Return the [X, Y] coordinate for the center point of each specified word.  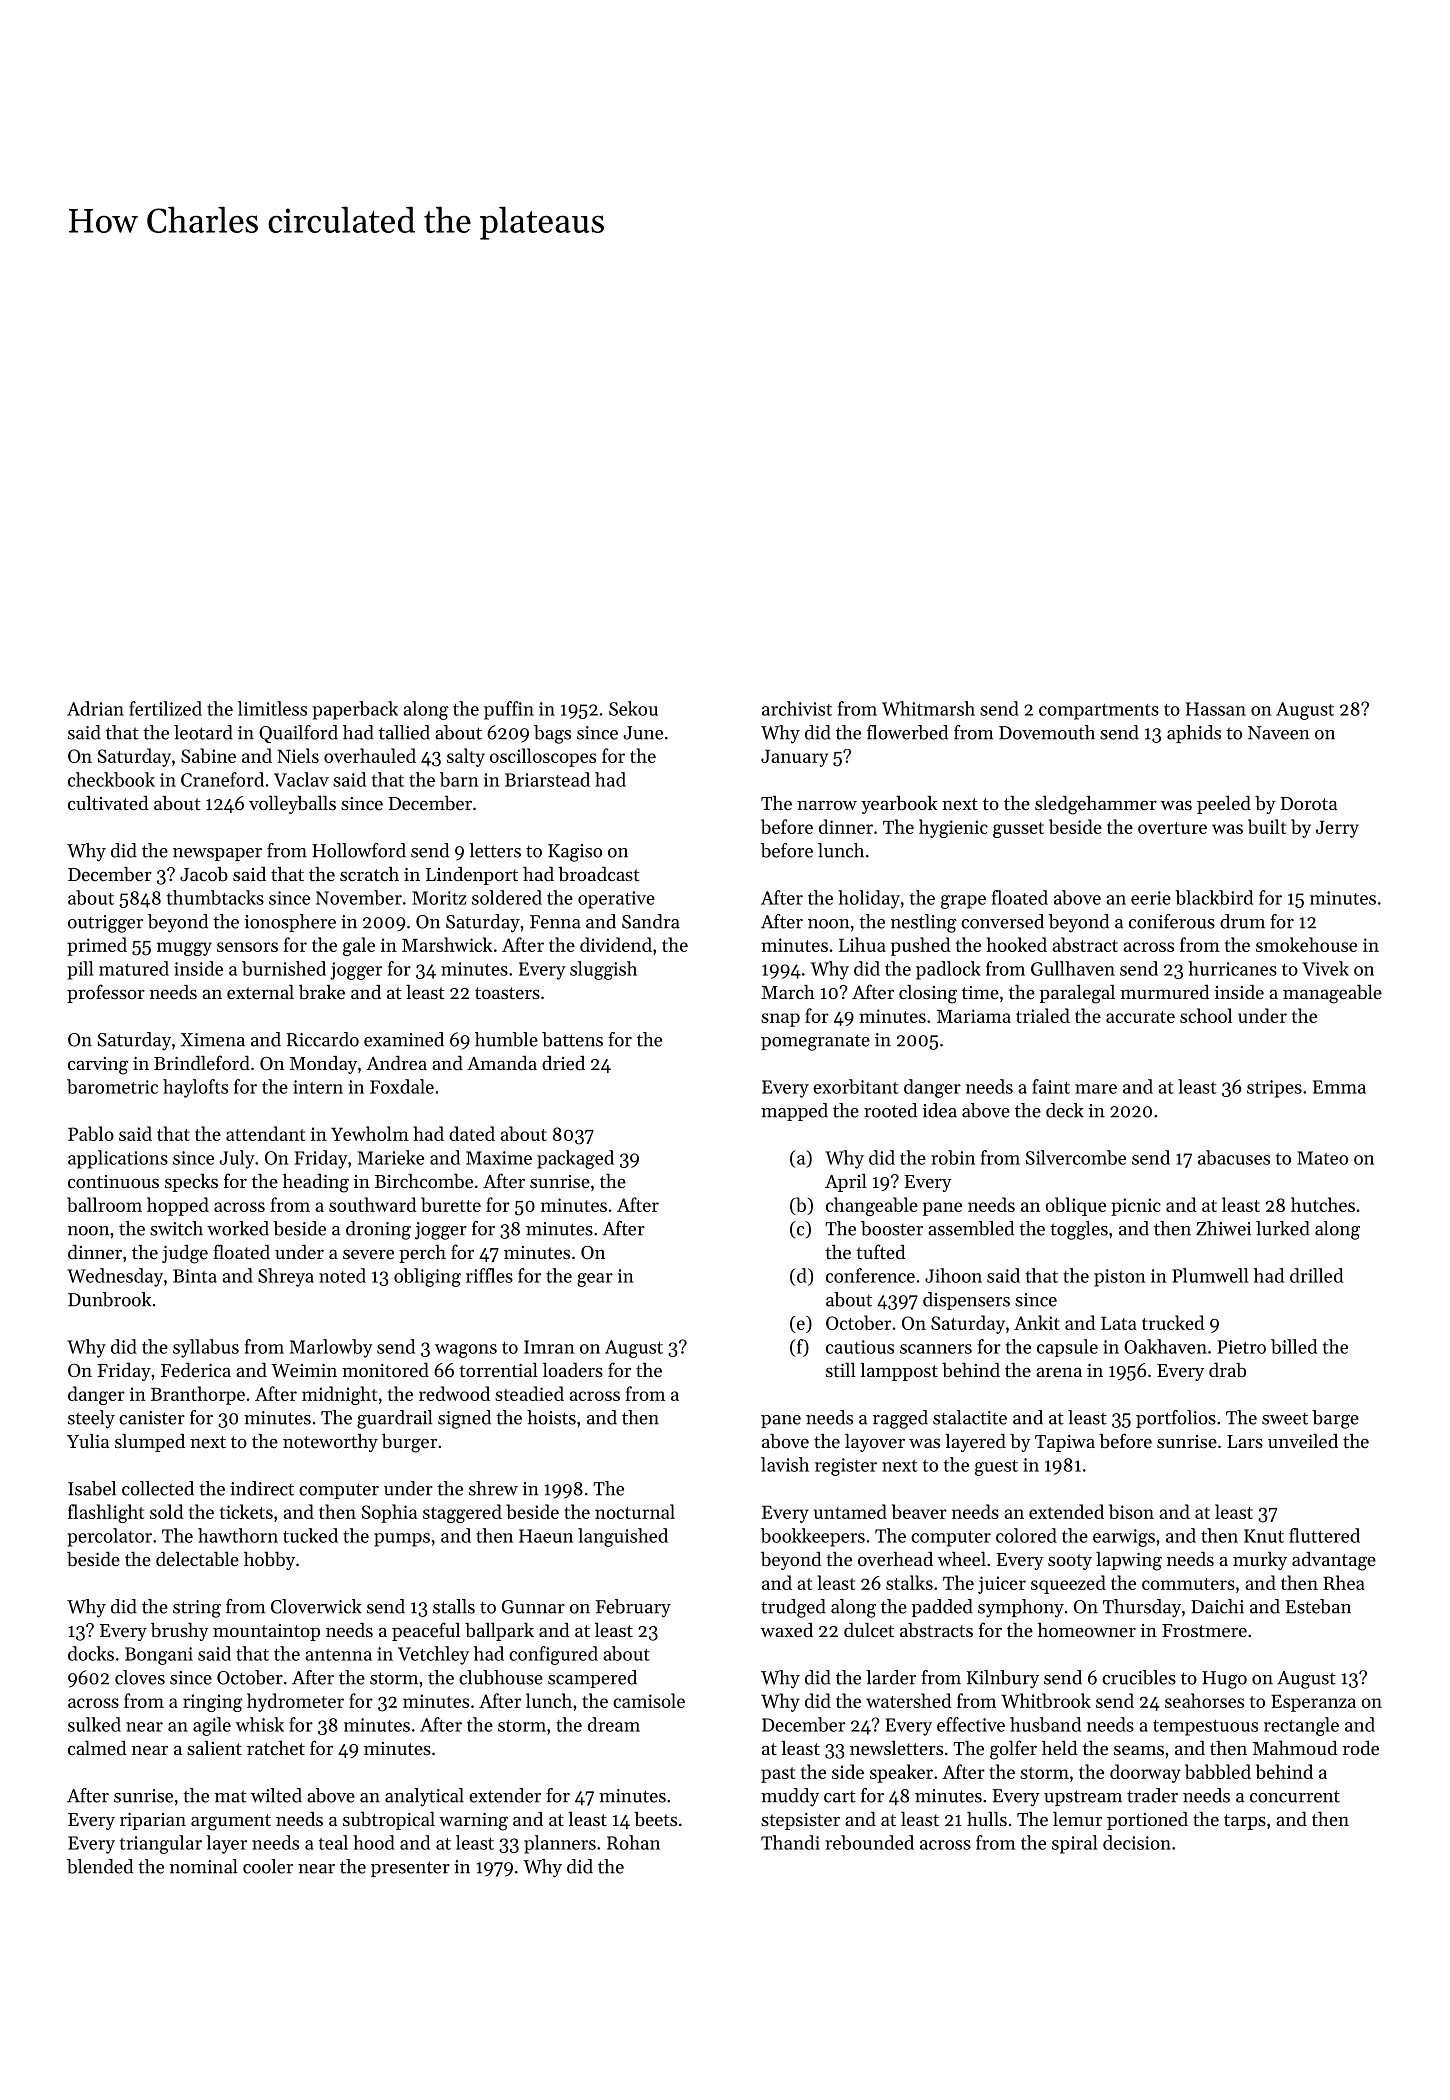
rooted [890, 1110]
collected [158, 1488]
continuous [113, 1181]
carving [98, 1066]
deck [1065, 1110]
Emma [1339, 1087]
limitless [272, 708]
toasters [507, 993]
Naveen [1279, 733]
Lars [1245, 1441]
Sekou [633, 708]
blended [100, 1866]
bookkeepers [813, 1537]
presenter [410, 1869]
